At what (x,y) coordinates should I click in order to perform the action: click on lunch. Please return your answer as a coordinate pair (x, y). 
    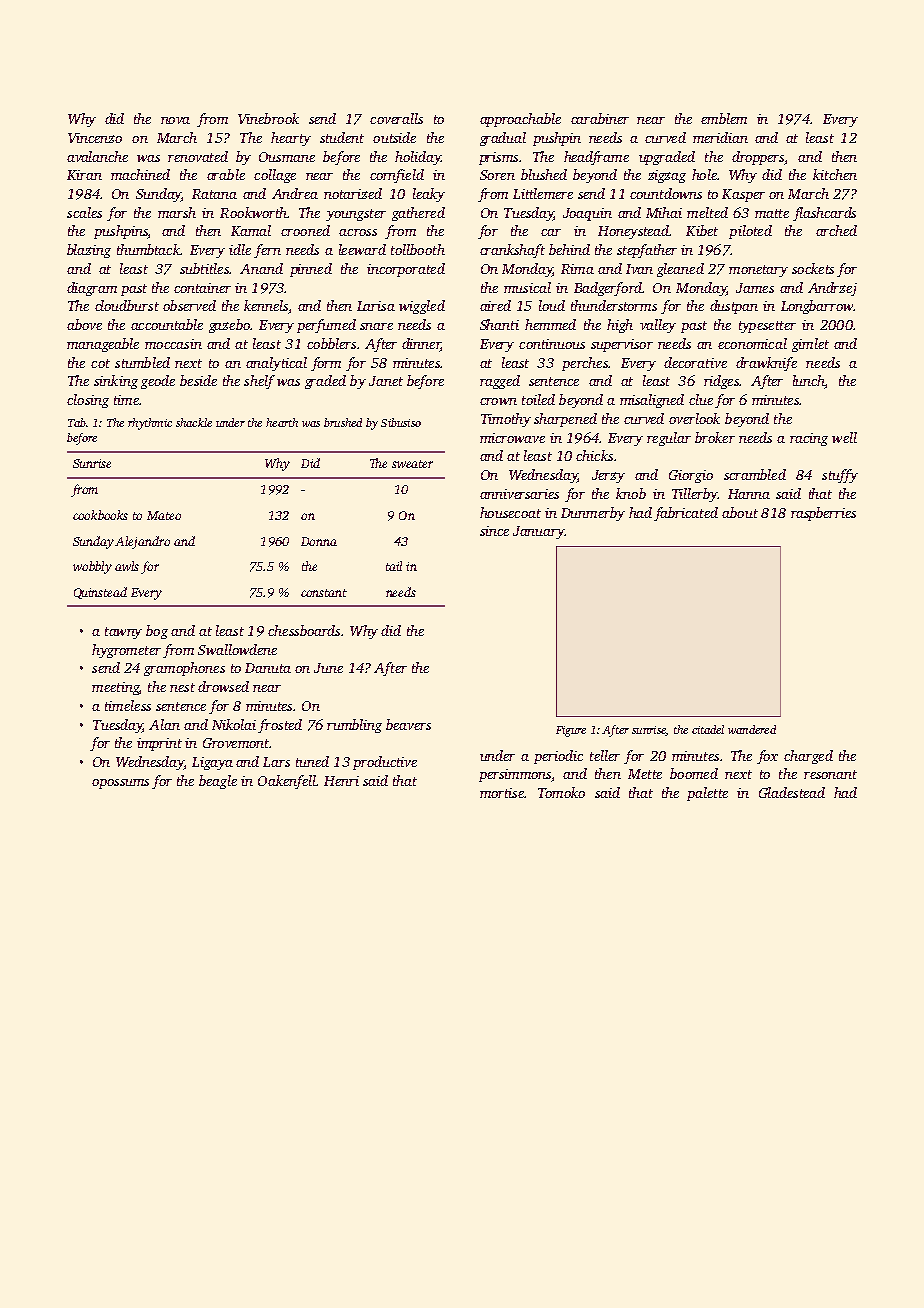
    Looking at the image, I should click on (809, 382).
